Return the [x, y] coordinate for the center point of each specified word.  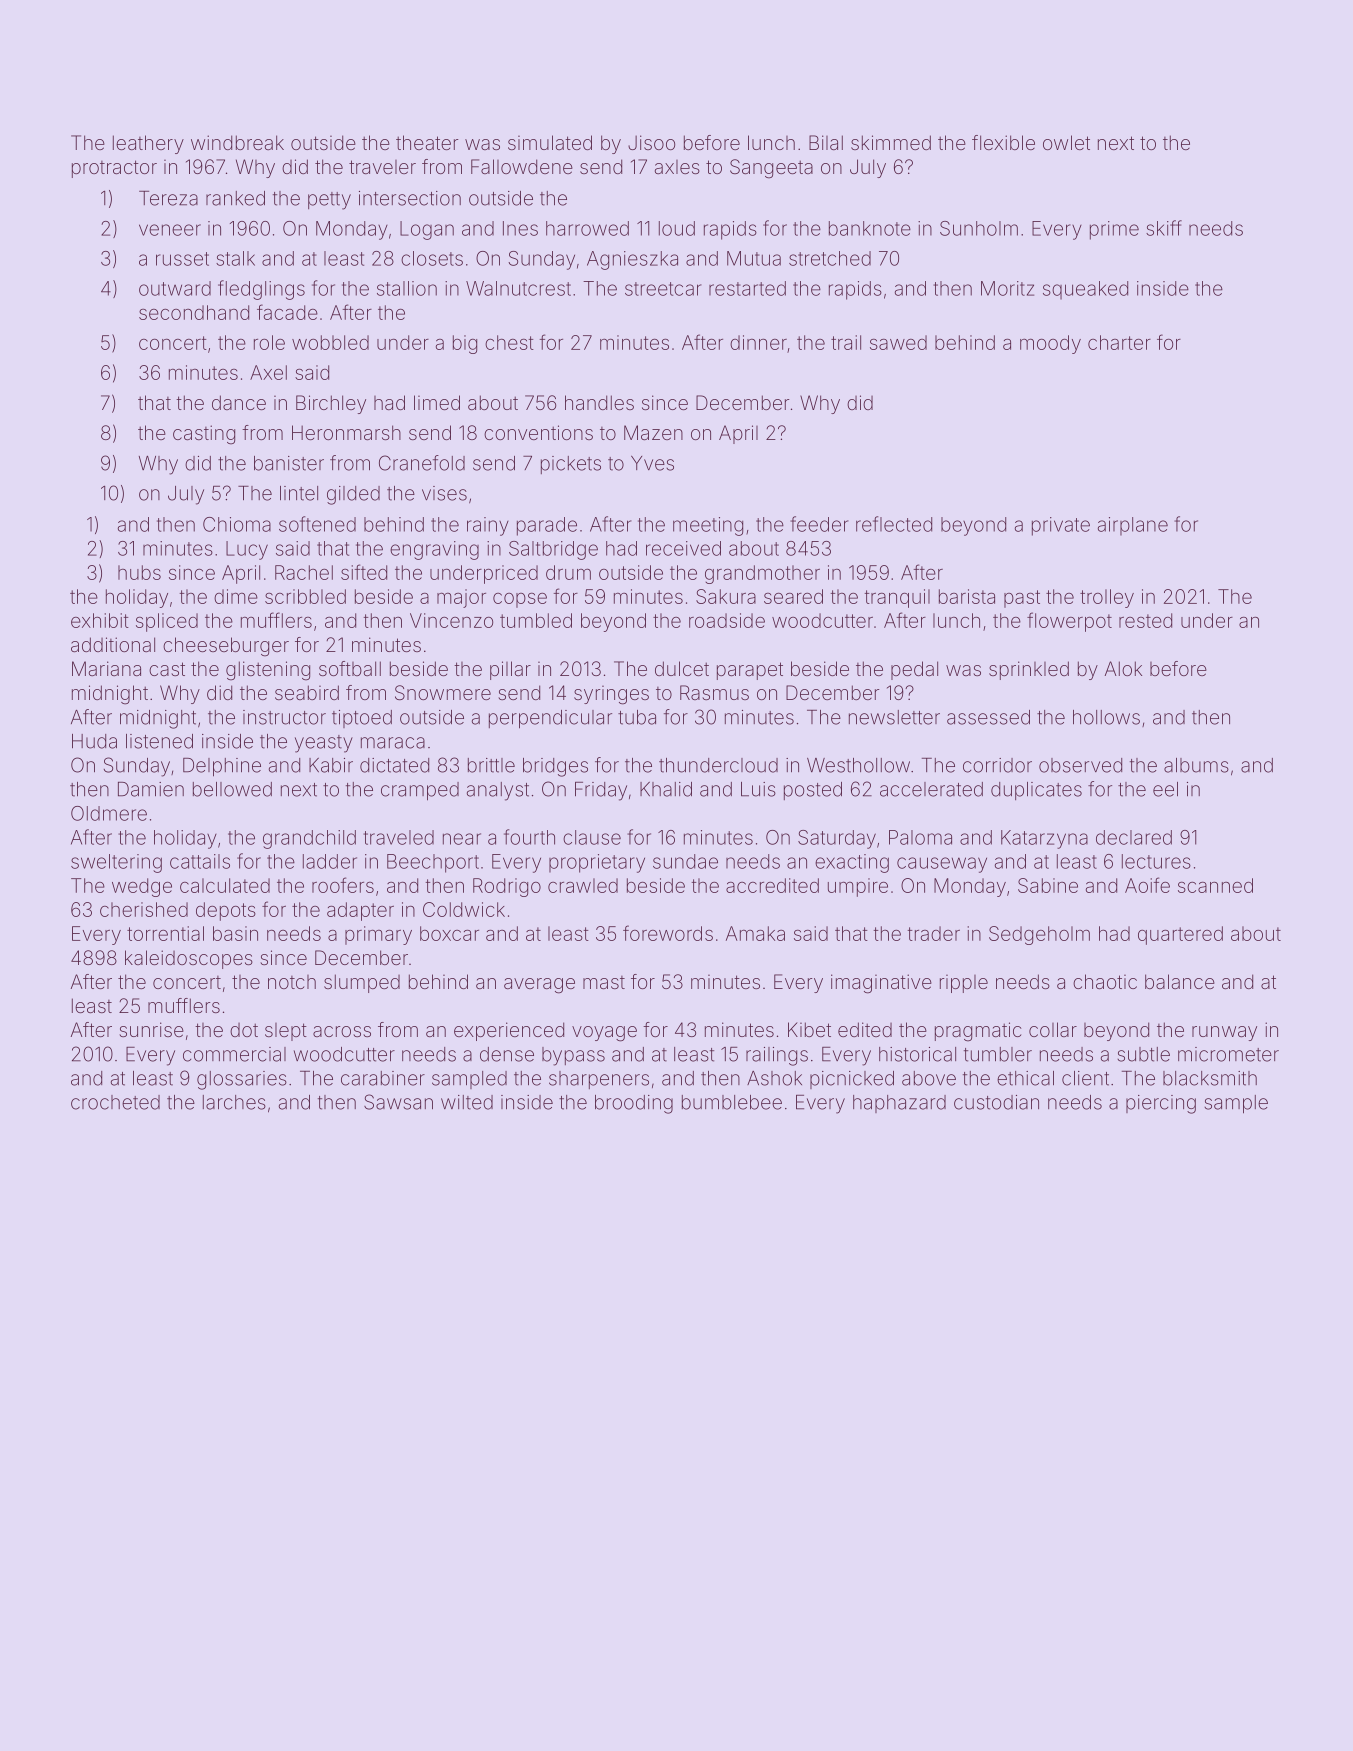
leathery [148, 144]
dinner [758, 342]
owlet [1066, 142]
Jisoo [651, 142]
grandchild [309, 839]
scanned [1215, 885]
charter [1119, 342]
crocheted [115, 1102]
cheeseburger [226, 647]
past [1022, 599]
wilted [467, 1102]
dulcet [682, 668]
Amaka [755, 933]
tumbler [998, 1054]
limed [437, 402]
